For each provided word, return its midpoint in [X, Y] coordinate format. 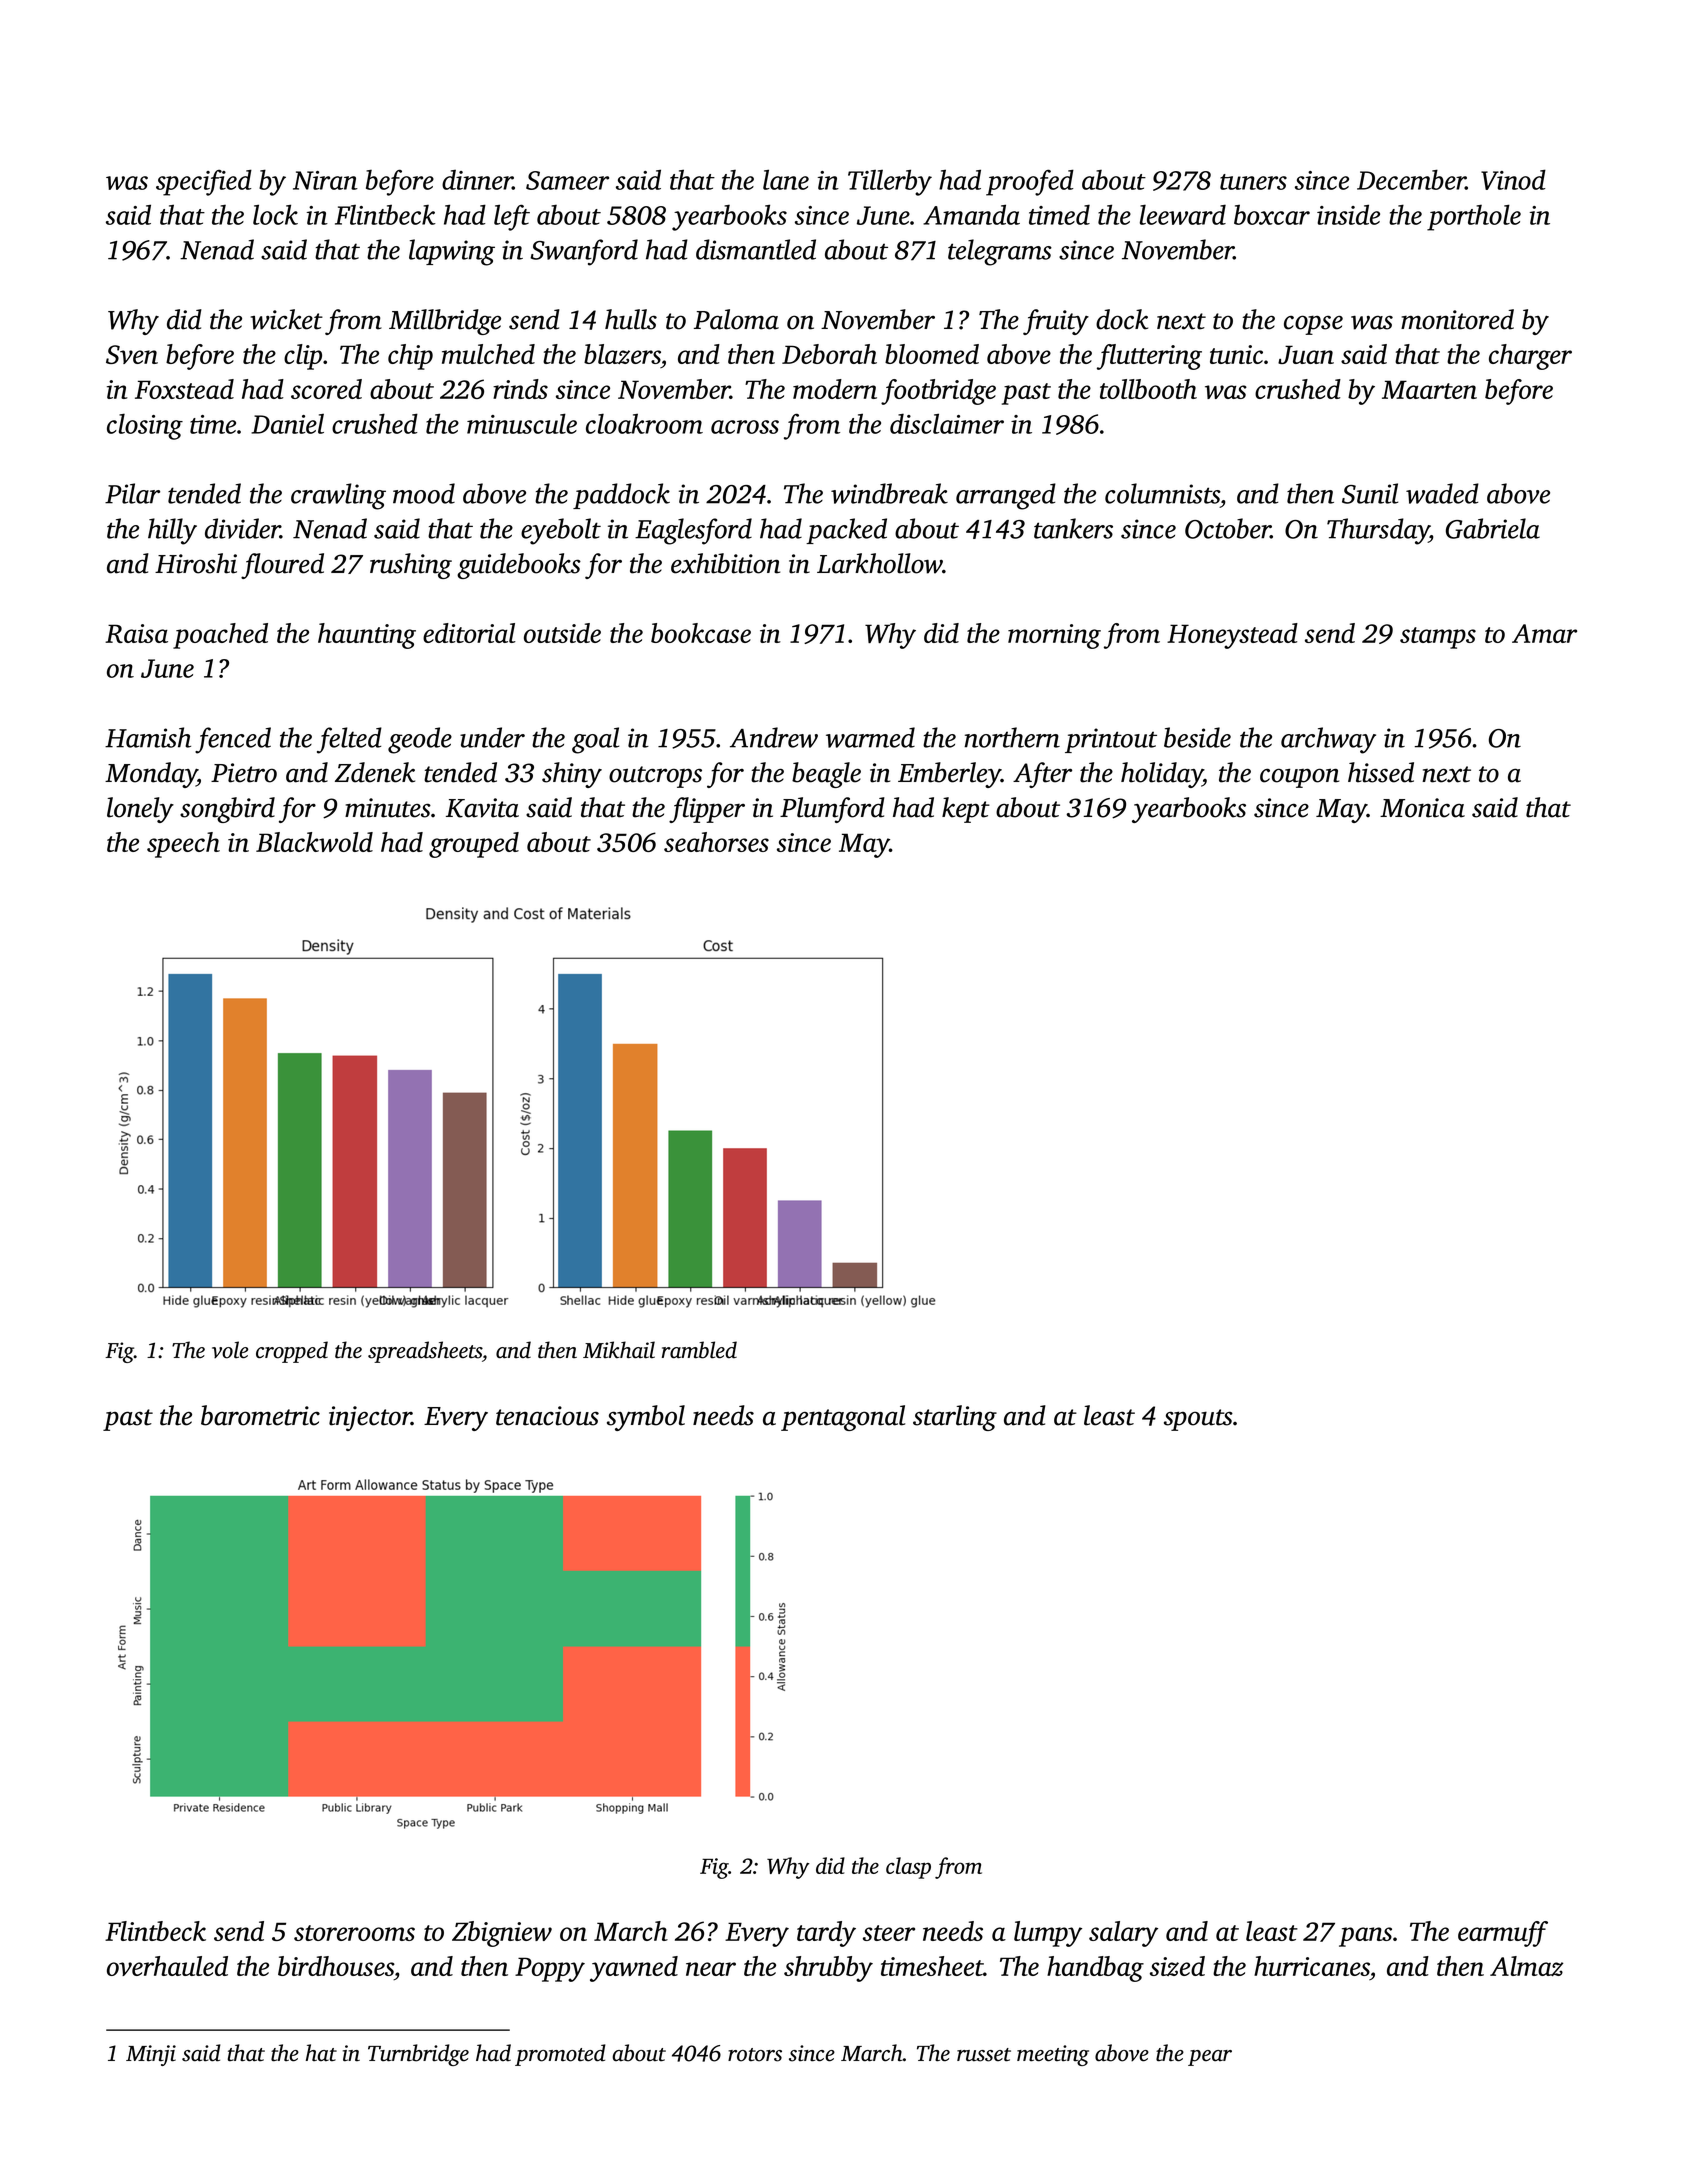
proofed [1030, 182]
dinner [477, 180]
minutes [388, 808]
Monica [1422, 808]
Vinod [1513, 179]
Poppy [550, 1969]
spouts [1198, 1420]
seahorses [716, 842]
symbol [646, 1418]
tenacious [547, 1416]
